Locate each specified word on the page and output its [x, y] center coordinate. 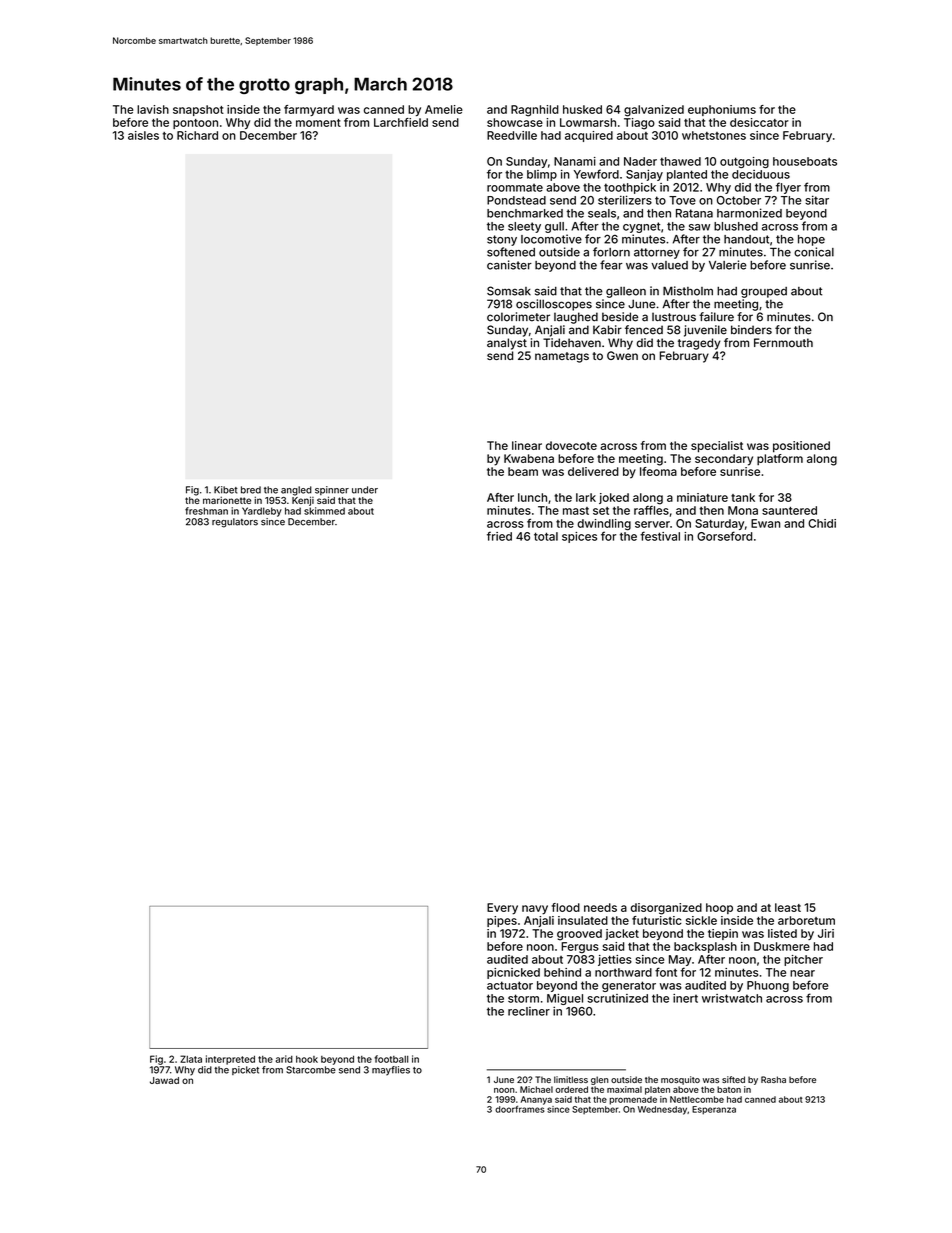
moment [318, 123]
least [788, 907]
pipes [502, 921]
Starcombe [311, 1070]
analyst [507, 344]
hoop [719, 908]
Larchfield [401, 122]
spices [579, 537]
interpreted [230, 1060]
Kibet [226, 490]
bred [251, 490]
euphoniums [722, 110]
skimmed [324, 511]
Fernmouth [783, 342]
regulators [235, 523]
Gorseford [724, 536]
